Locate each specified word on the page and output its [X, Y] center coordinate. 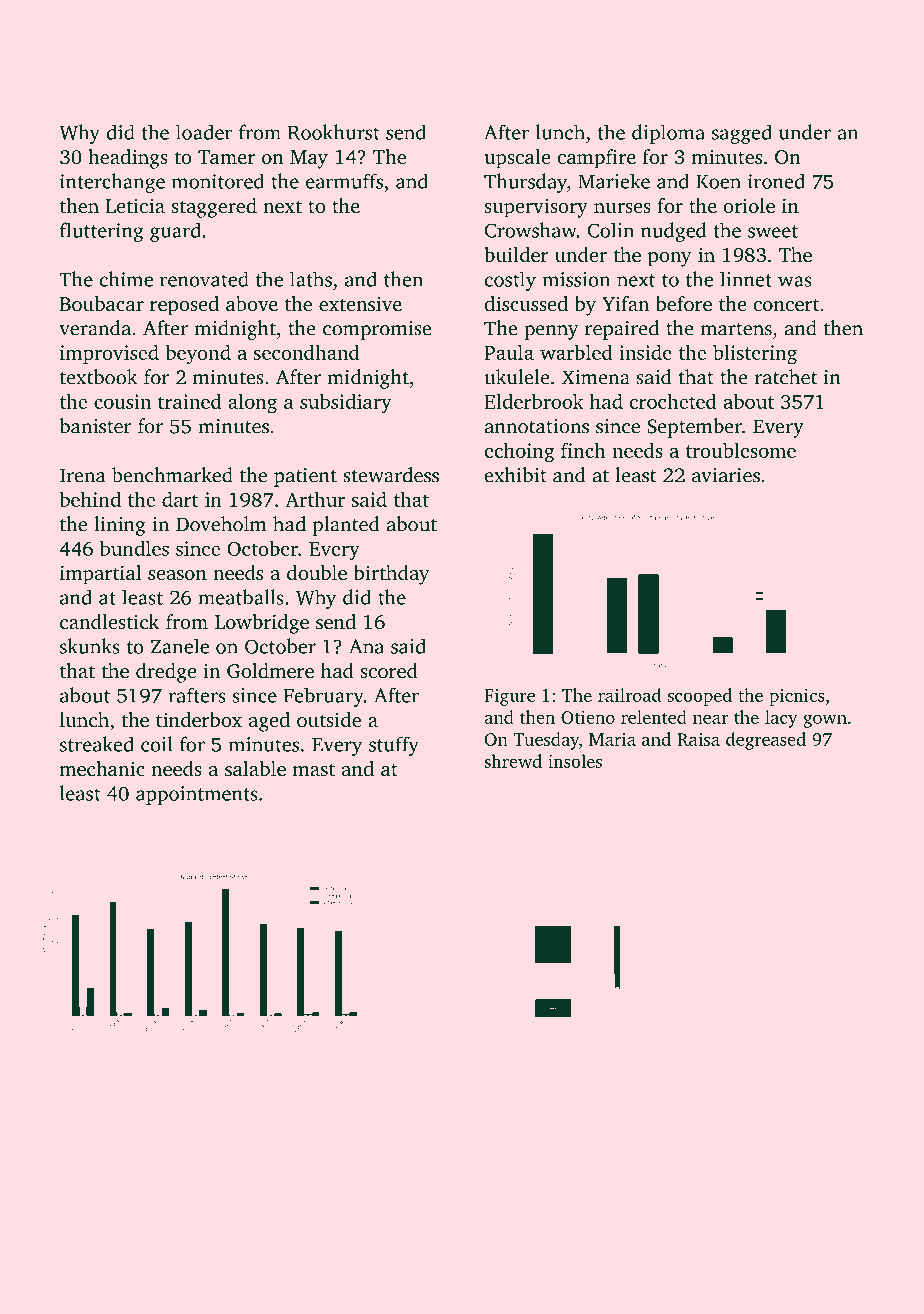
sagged [742, 134]
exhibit [515, 475]
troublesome [741, 450]
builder [516, 254]
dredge [166, 673]
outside [329, 719]
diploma [668, 134]
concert [786, 305]
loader [204, 132]
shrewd [513, 761]
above [252, 303]
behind [90, 499]
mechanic [102, 768]
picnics [797, 697]
